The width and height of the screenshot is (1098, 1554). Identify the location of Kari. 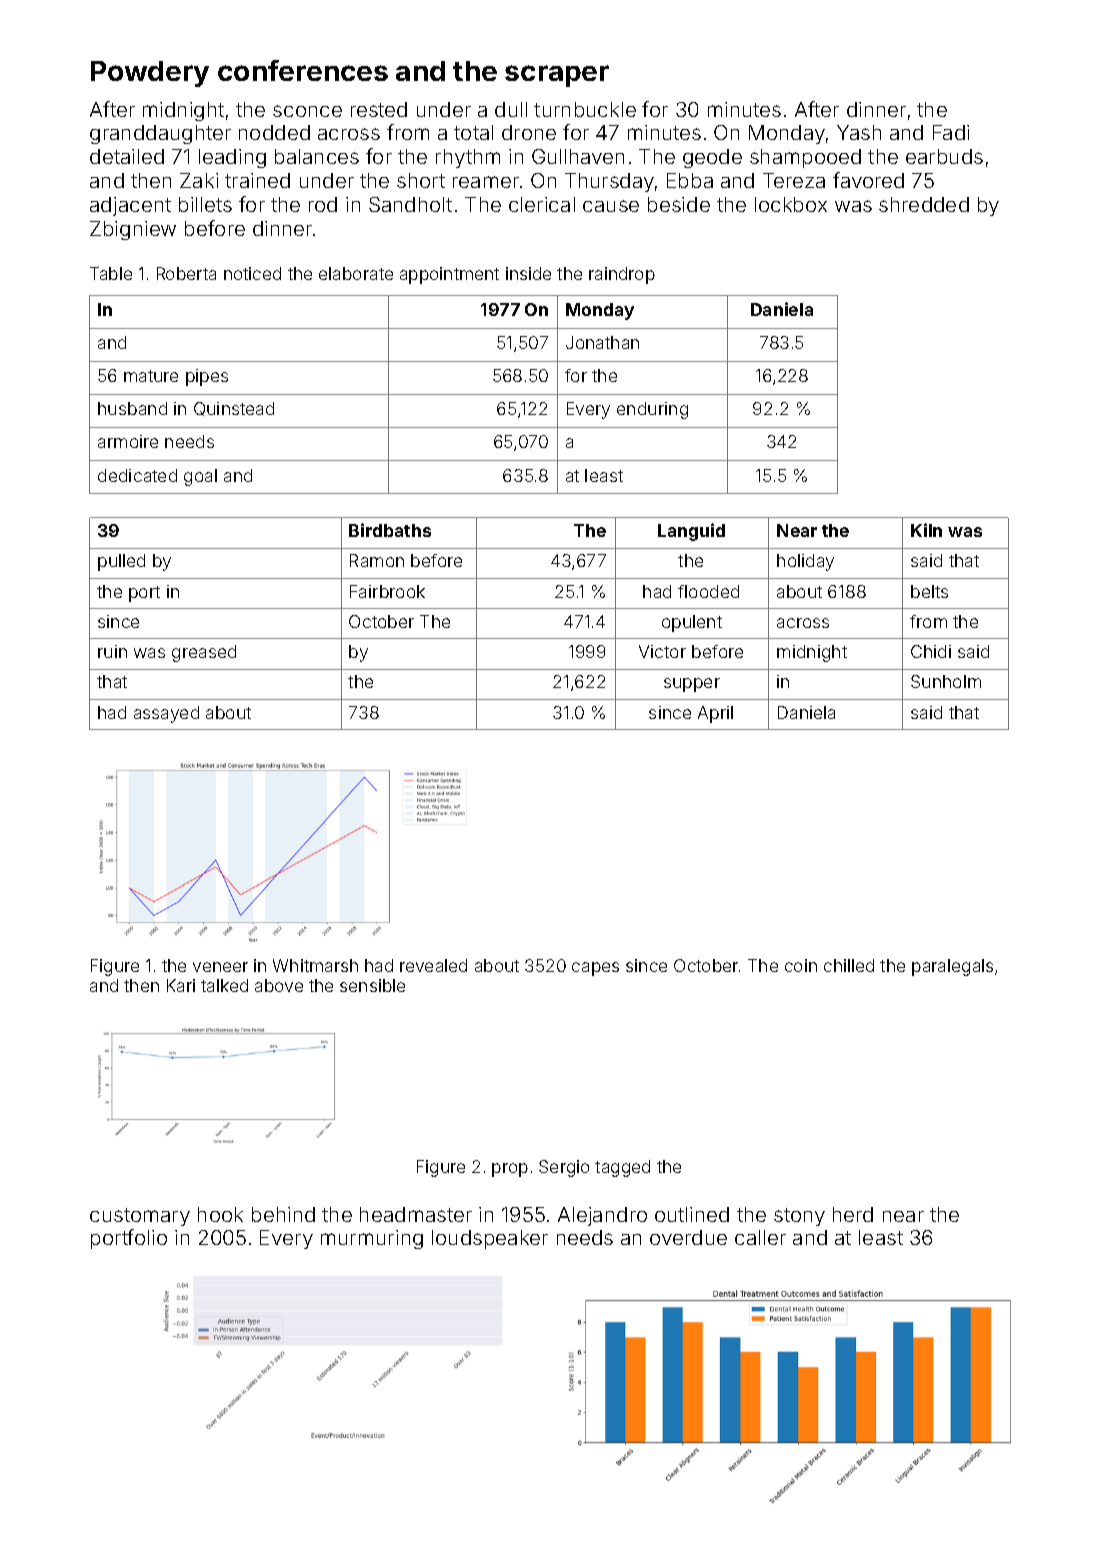
(181, 985).
